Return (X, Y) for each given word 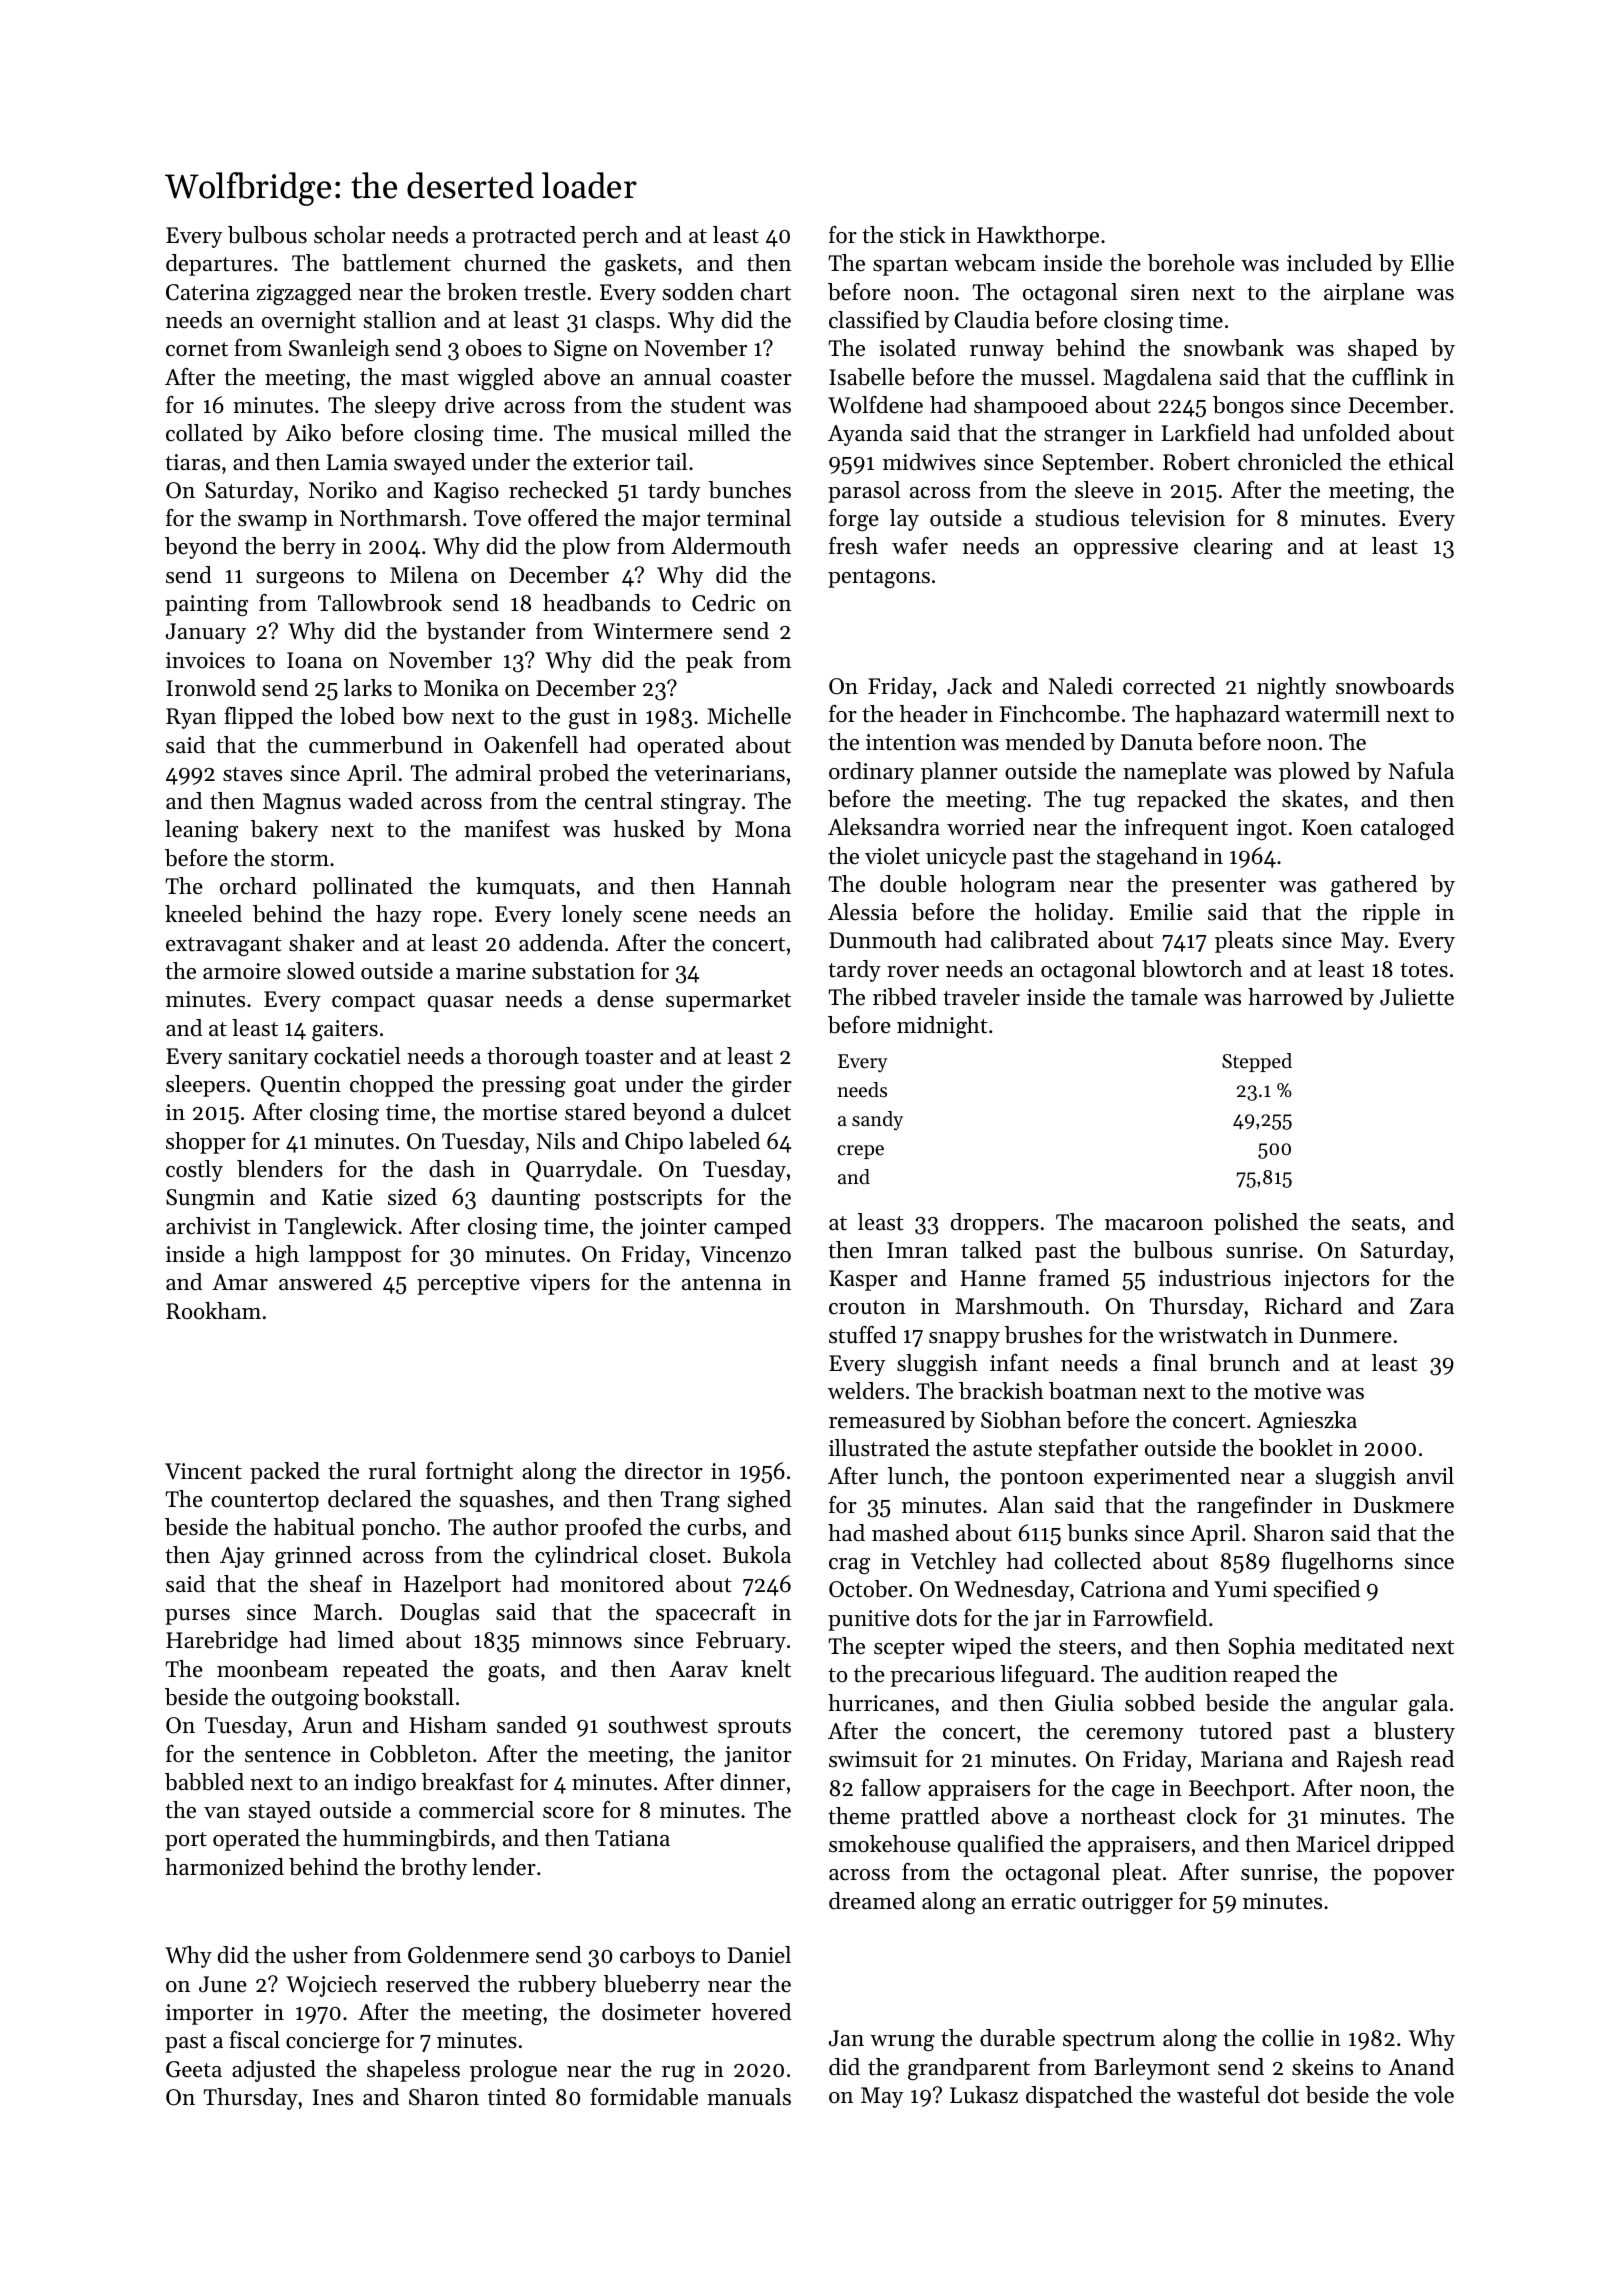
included (1329, 263)
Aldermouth (731, 546)
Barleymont (1152, 2069)
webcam (995, 263)
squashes (504, 1501)
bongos (1248, 407)
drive (469, 405)
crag (849, 1566)
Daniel (759, 1955)
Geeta (194, 2069)
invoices (205, 660)
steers (1087, 1647)
